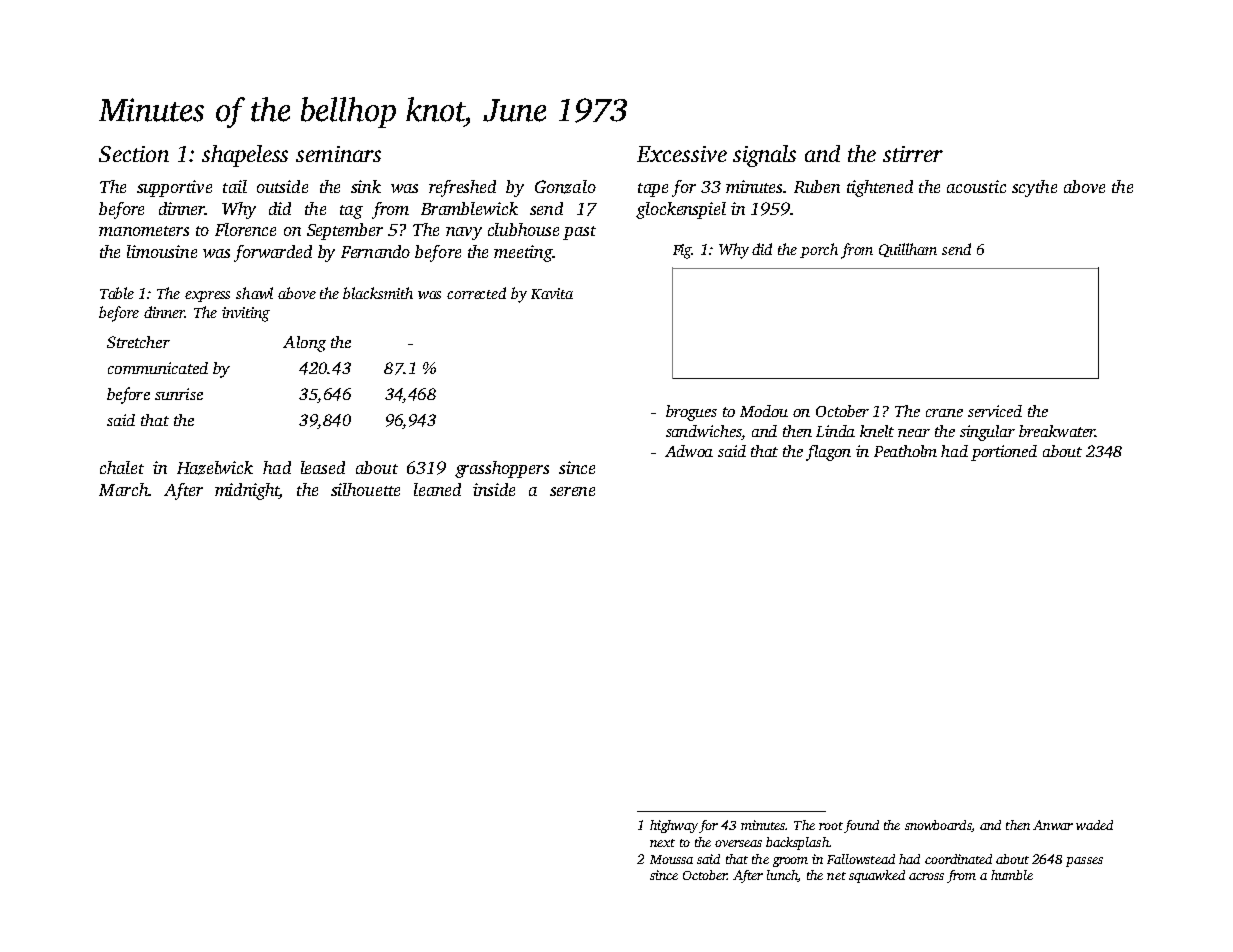  I want to click on leased, so click(323, 467).
